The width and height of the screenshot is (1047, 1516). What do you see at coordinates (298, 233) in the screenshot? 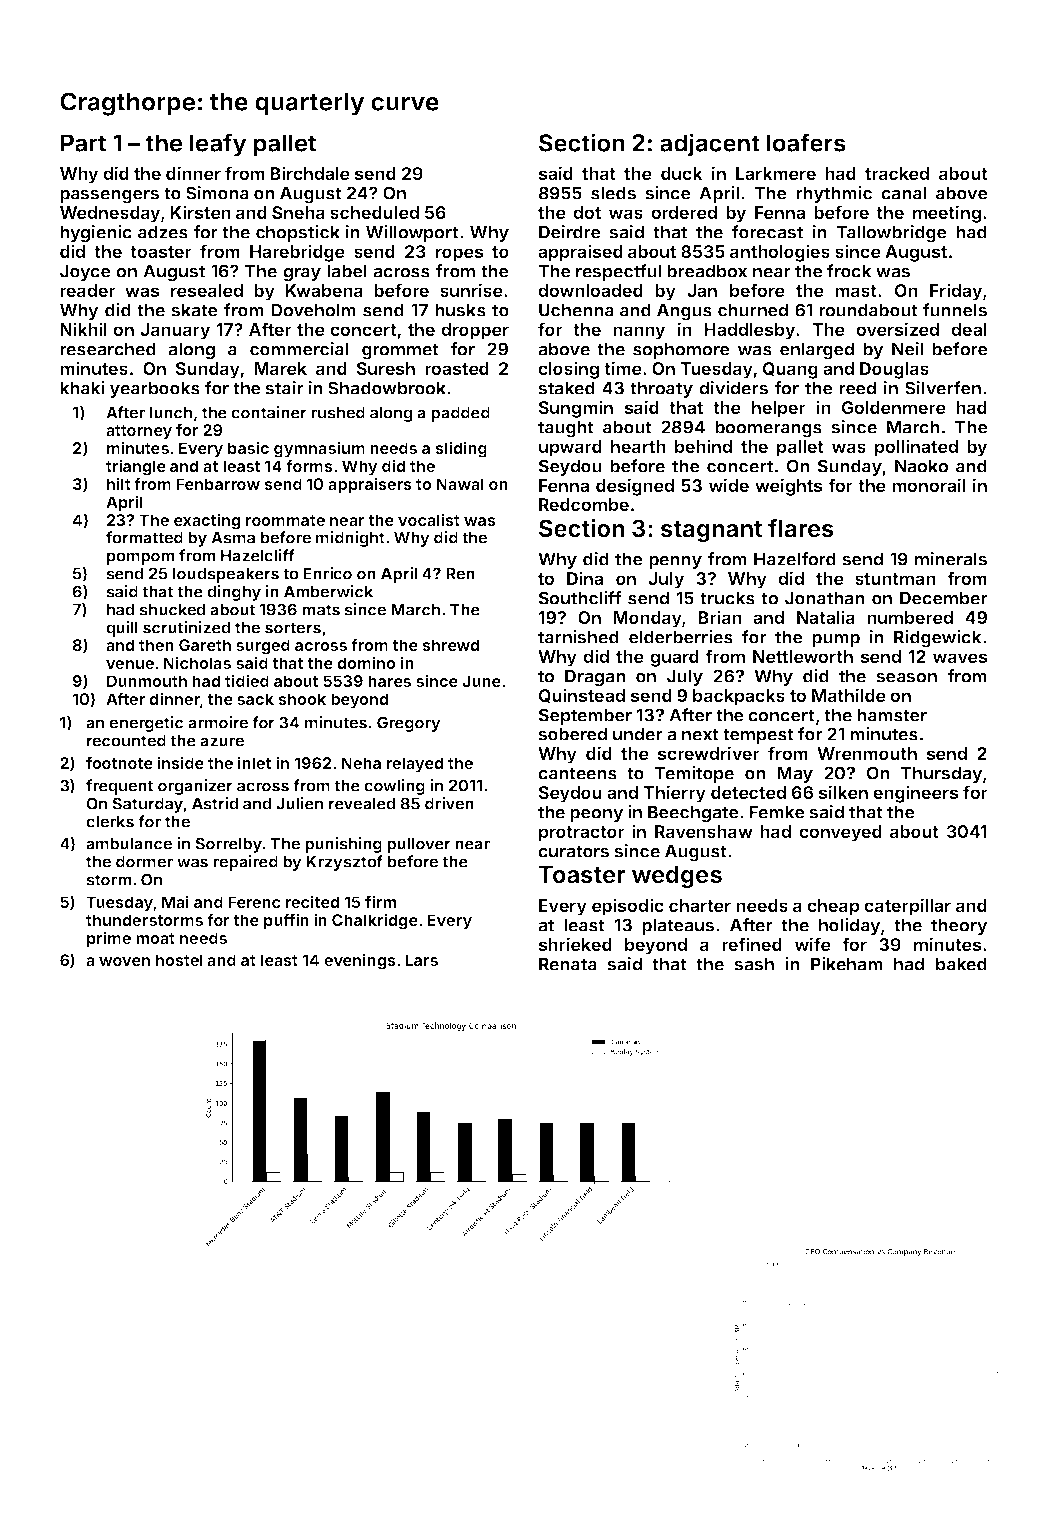
I see `chopstick` at bounding box center [298, 233].
